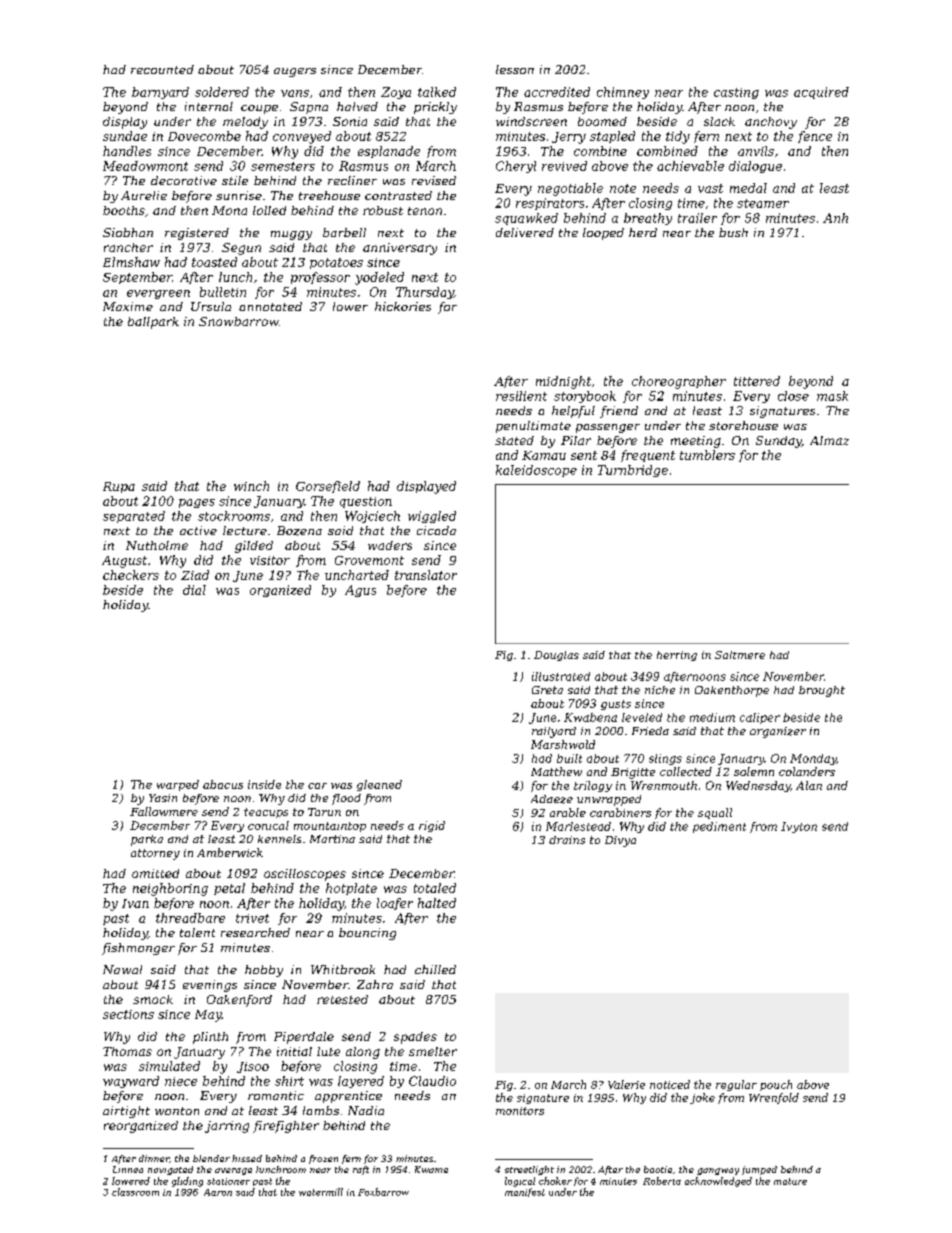 This screenshot has height=1233, width=952. What do you see at coordinates (515, 69) in the screenshot?
I see `lesson` at bounding box center [515, 69].
